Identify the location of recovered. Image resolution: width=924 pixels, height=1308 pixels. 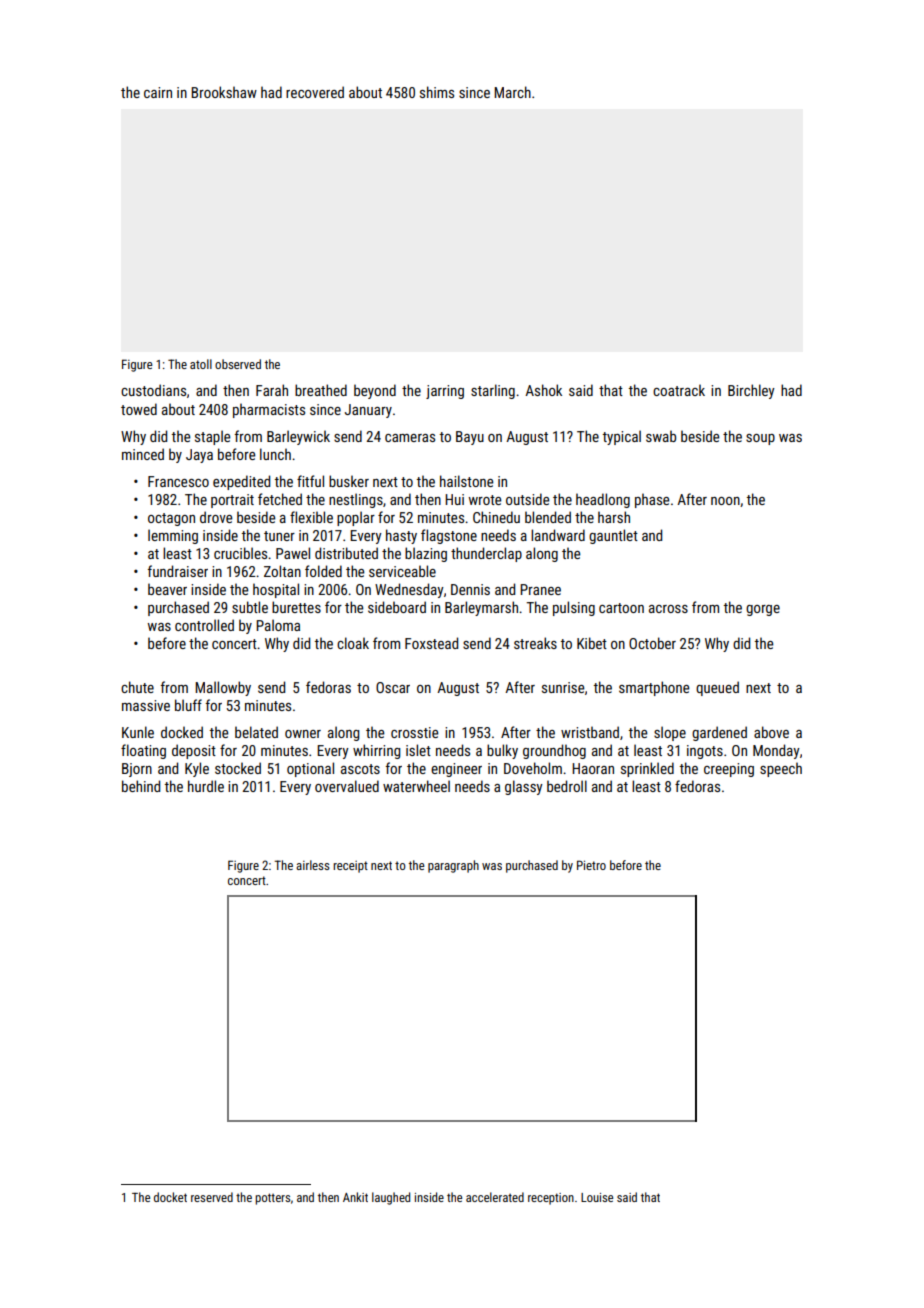
(315, 92).
